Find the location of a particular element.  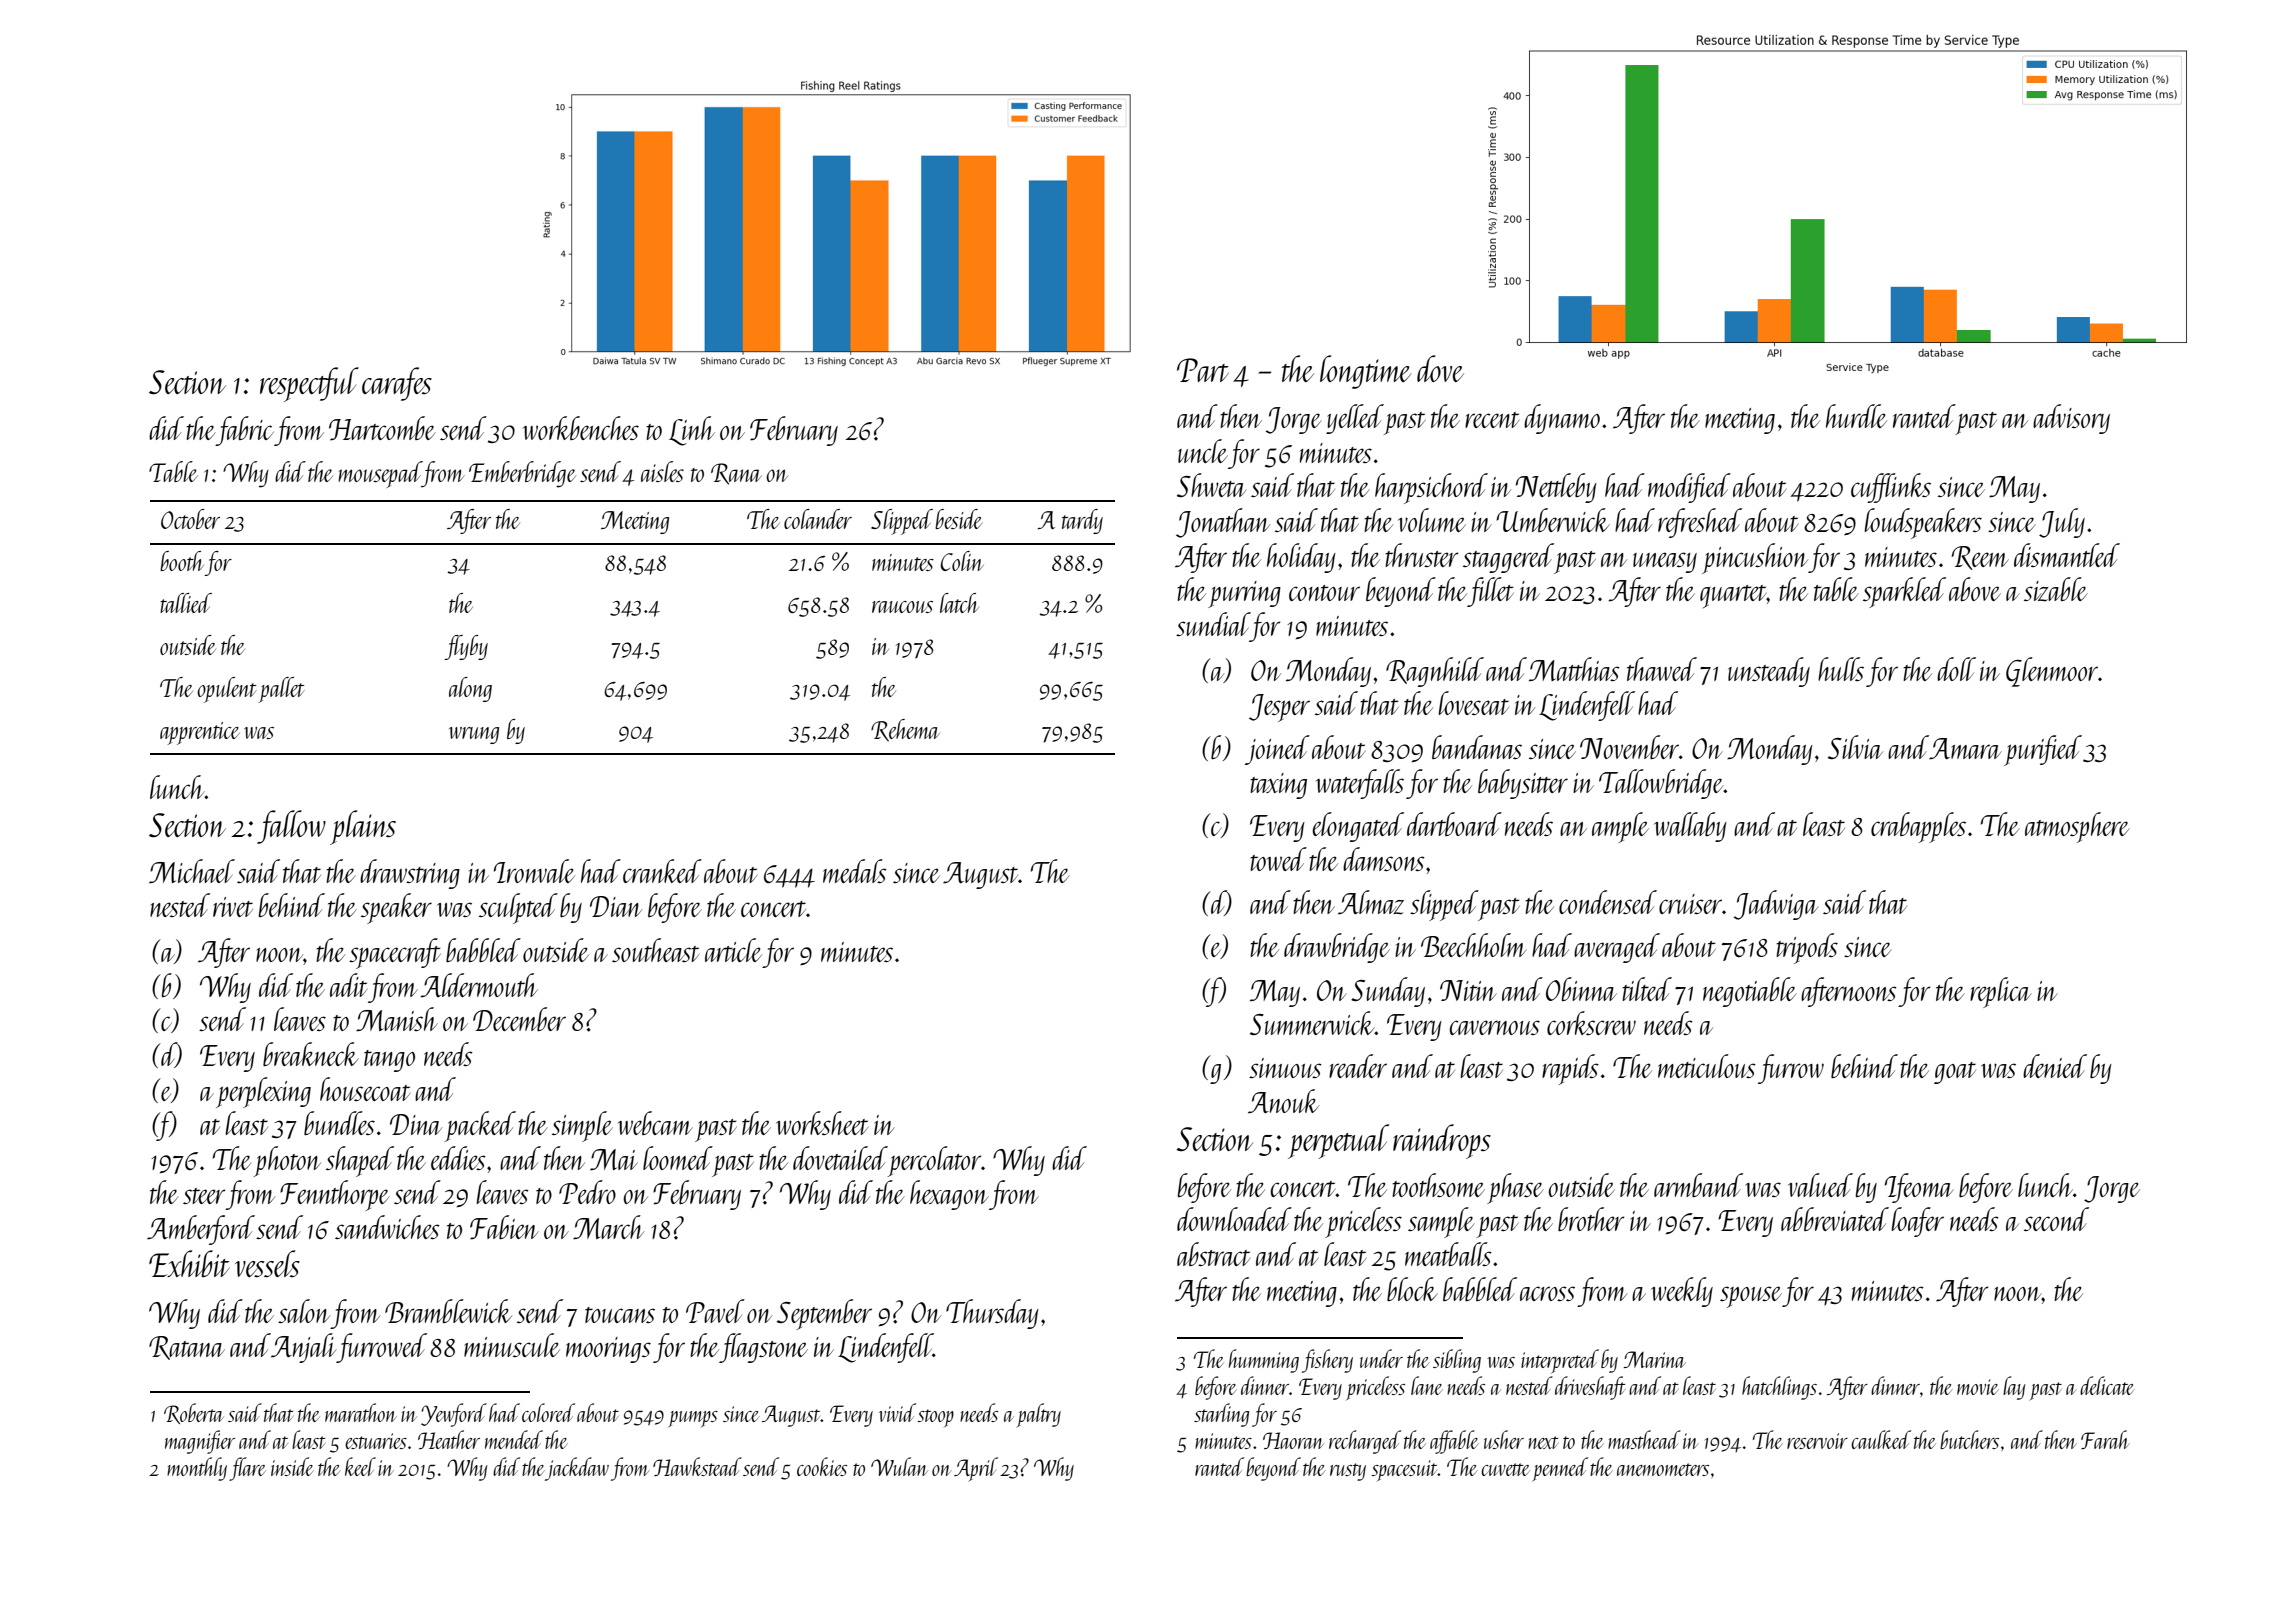

advisory is located at coordinates (2071, 419).
